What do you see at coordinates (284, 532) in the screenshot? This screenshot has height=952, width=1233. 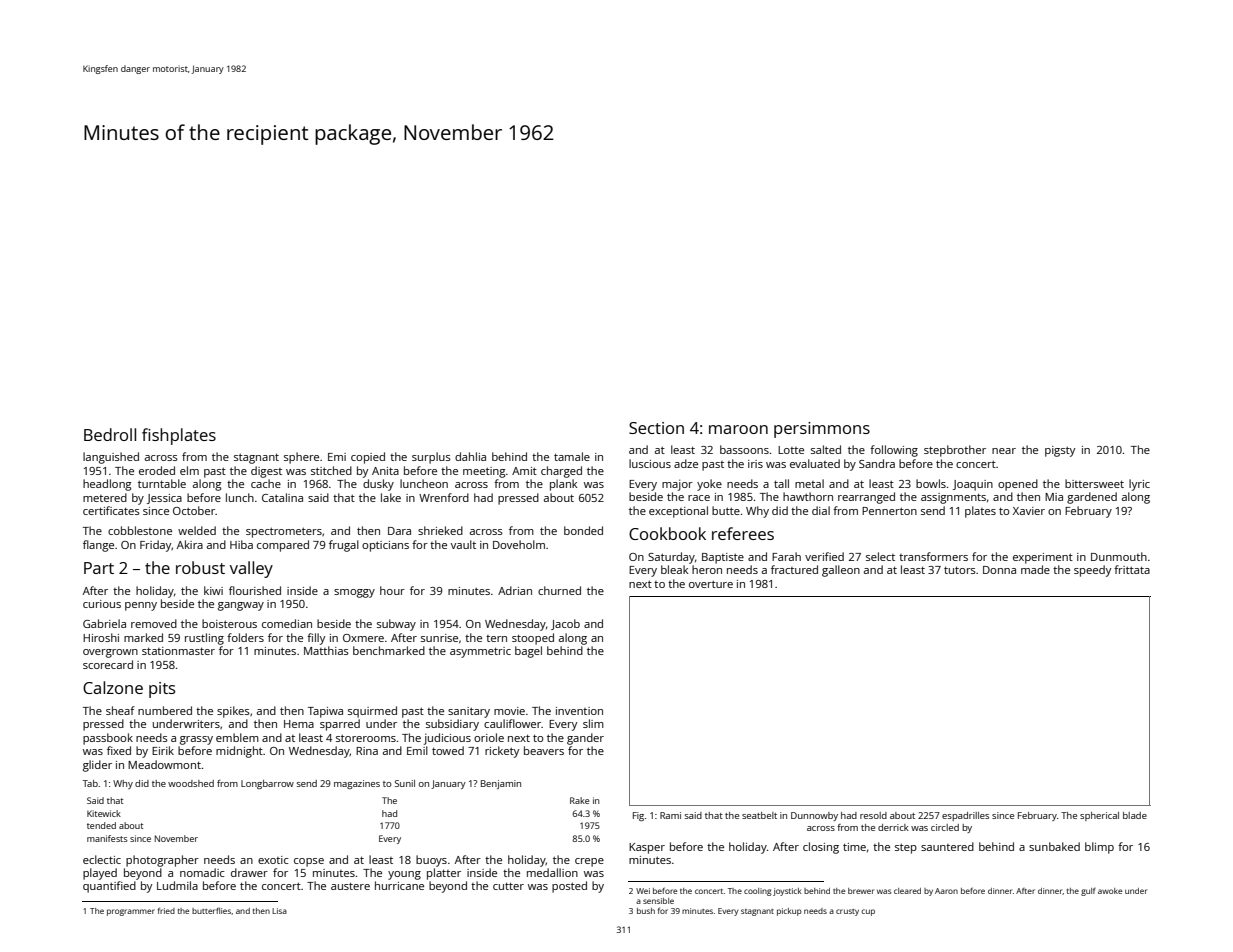 I see `spectrometers` at bounding box center [284, 532].
